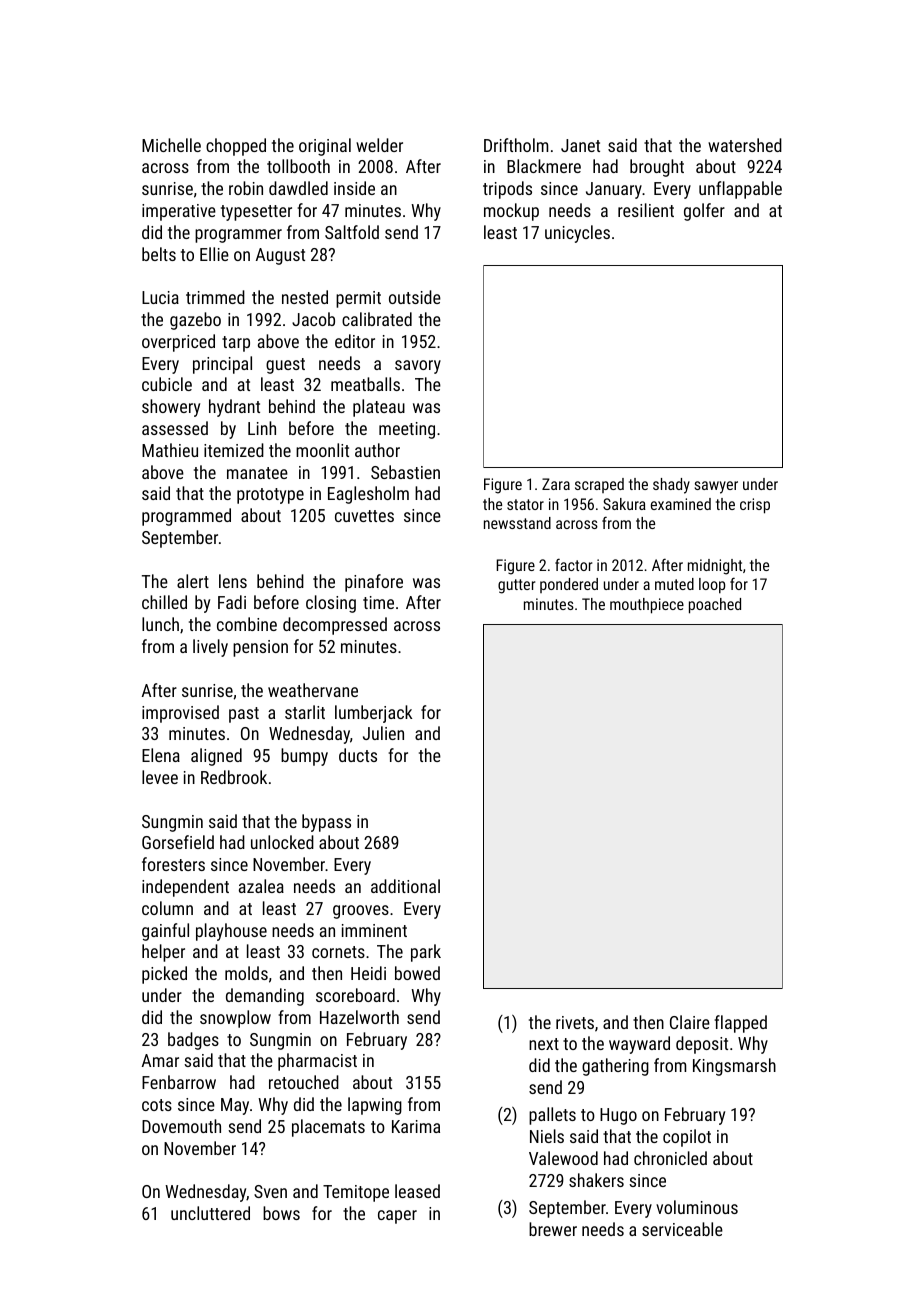 The width and height of the screenshot is (924, 1311). What do you see at coordinates (338, 952) in the screenshot?
I see `cornets` at bounding box center [338, 952].
